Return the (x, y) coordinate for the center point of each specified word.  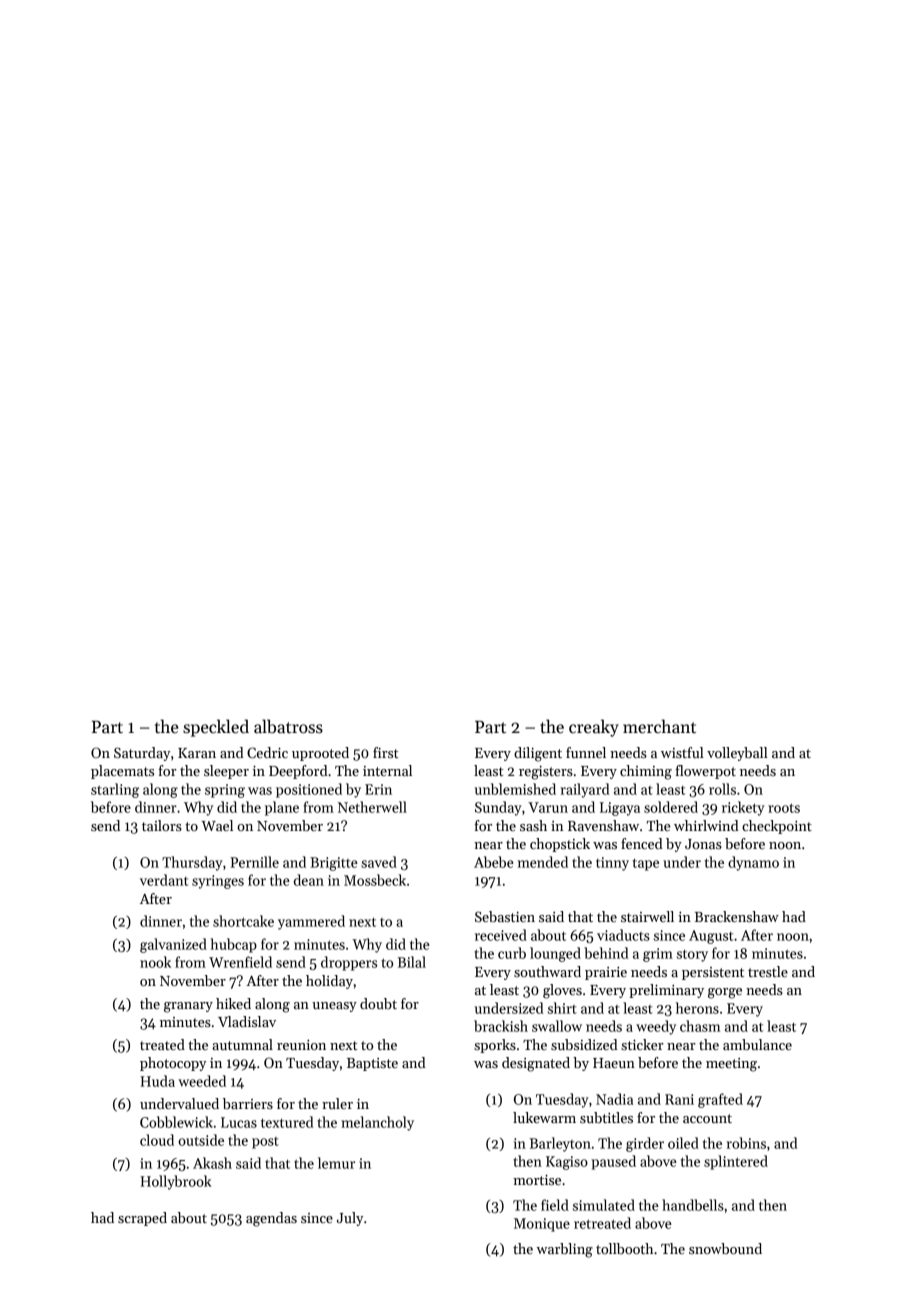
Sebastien (505, 916)
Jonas (703, 844)
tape (646, 864)
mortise (537, 1179)
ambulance (757, 1044)
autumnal (242, 1044)
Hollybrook (175, 1182)
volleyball (737, 754)
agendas (271, 1219)
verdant (164, 880)
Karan (197, 753)
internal (387, 770)
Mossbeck (375, 880)
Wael (217, 825)
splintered (736, 1162)
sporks (495, 1046)
